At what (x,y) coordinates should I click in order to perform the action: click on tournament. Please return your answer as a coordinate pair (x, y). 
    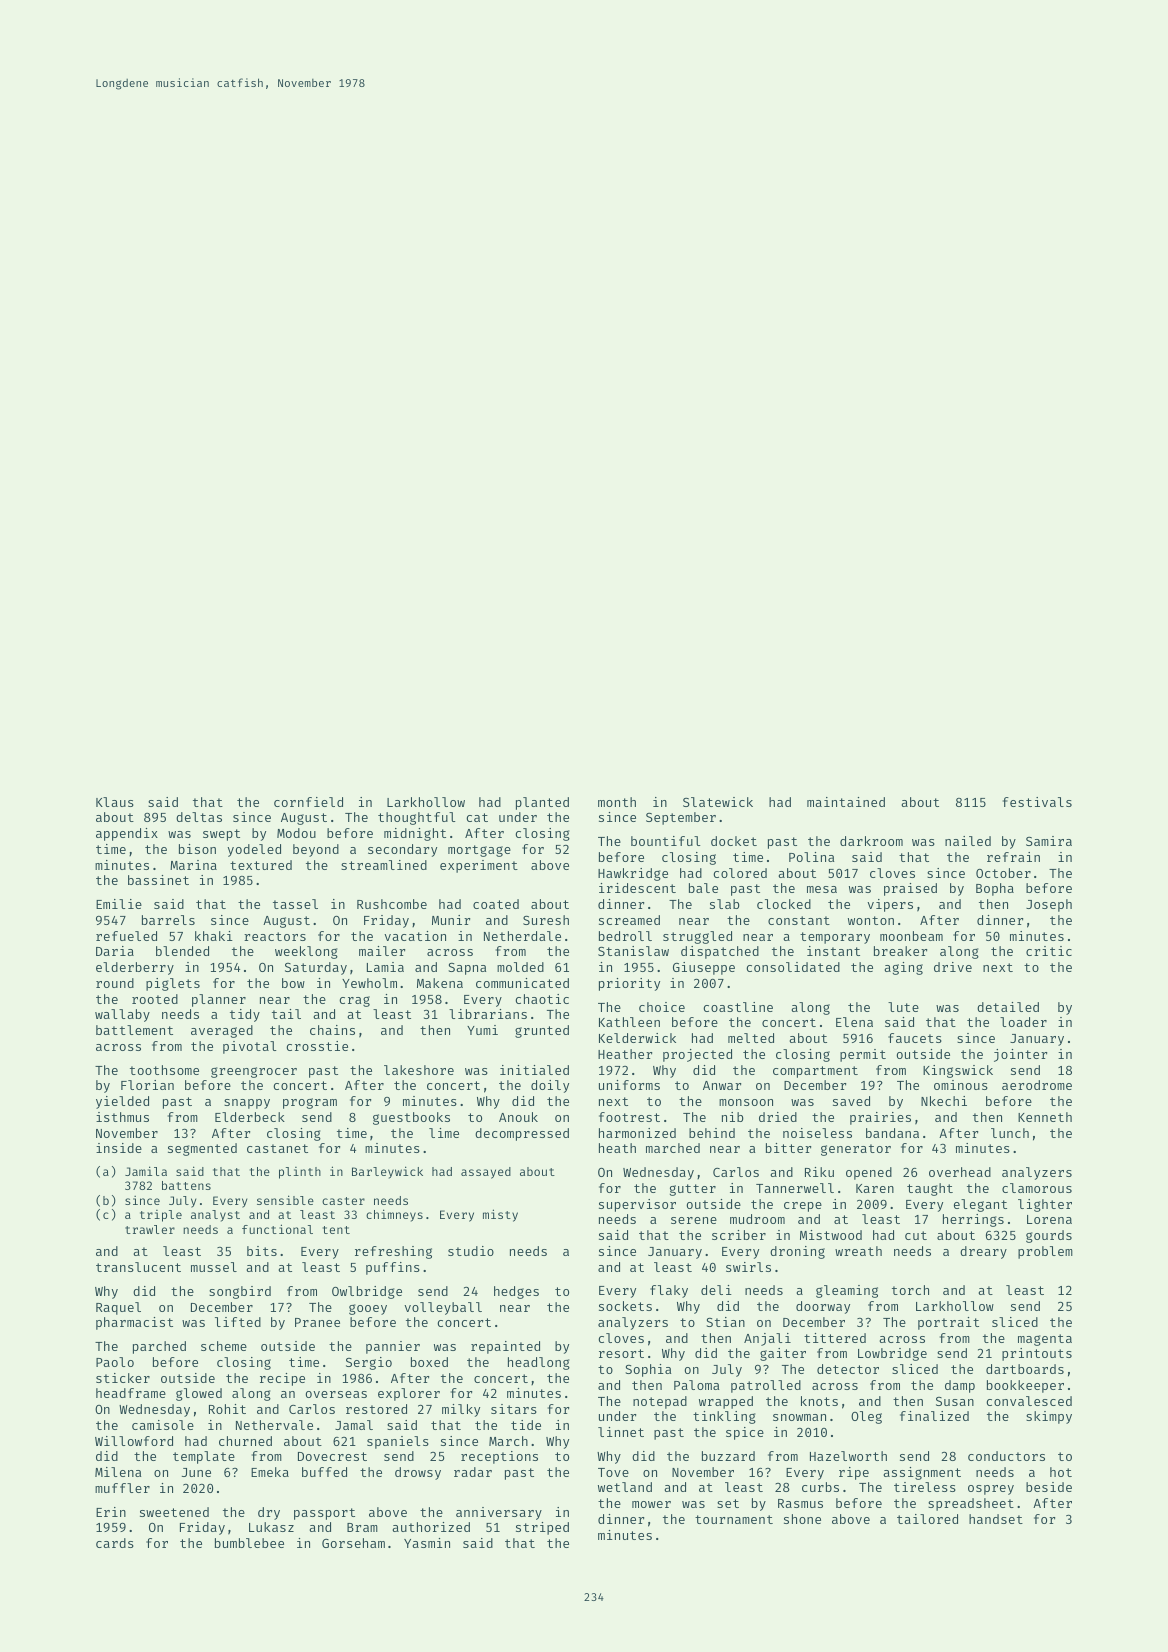
    Looking at the image, I should click on (734, 1519).
